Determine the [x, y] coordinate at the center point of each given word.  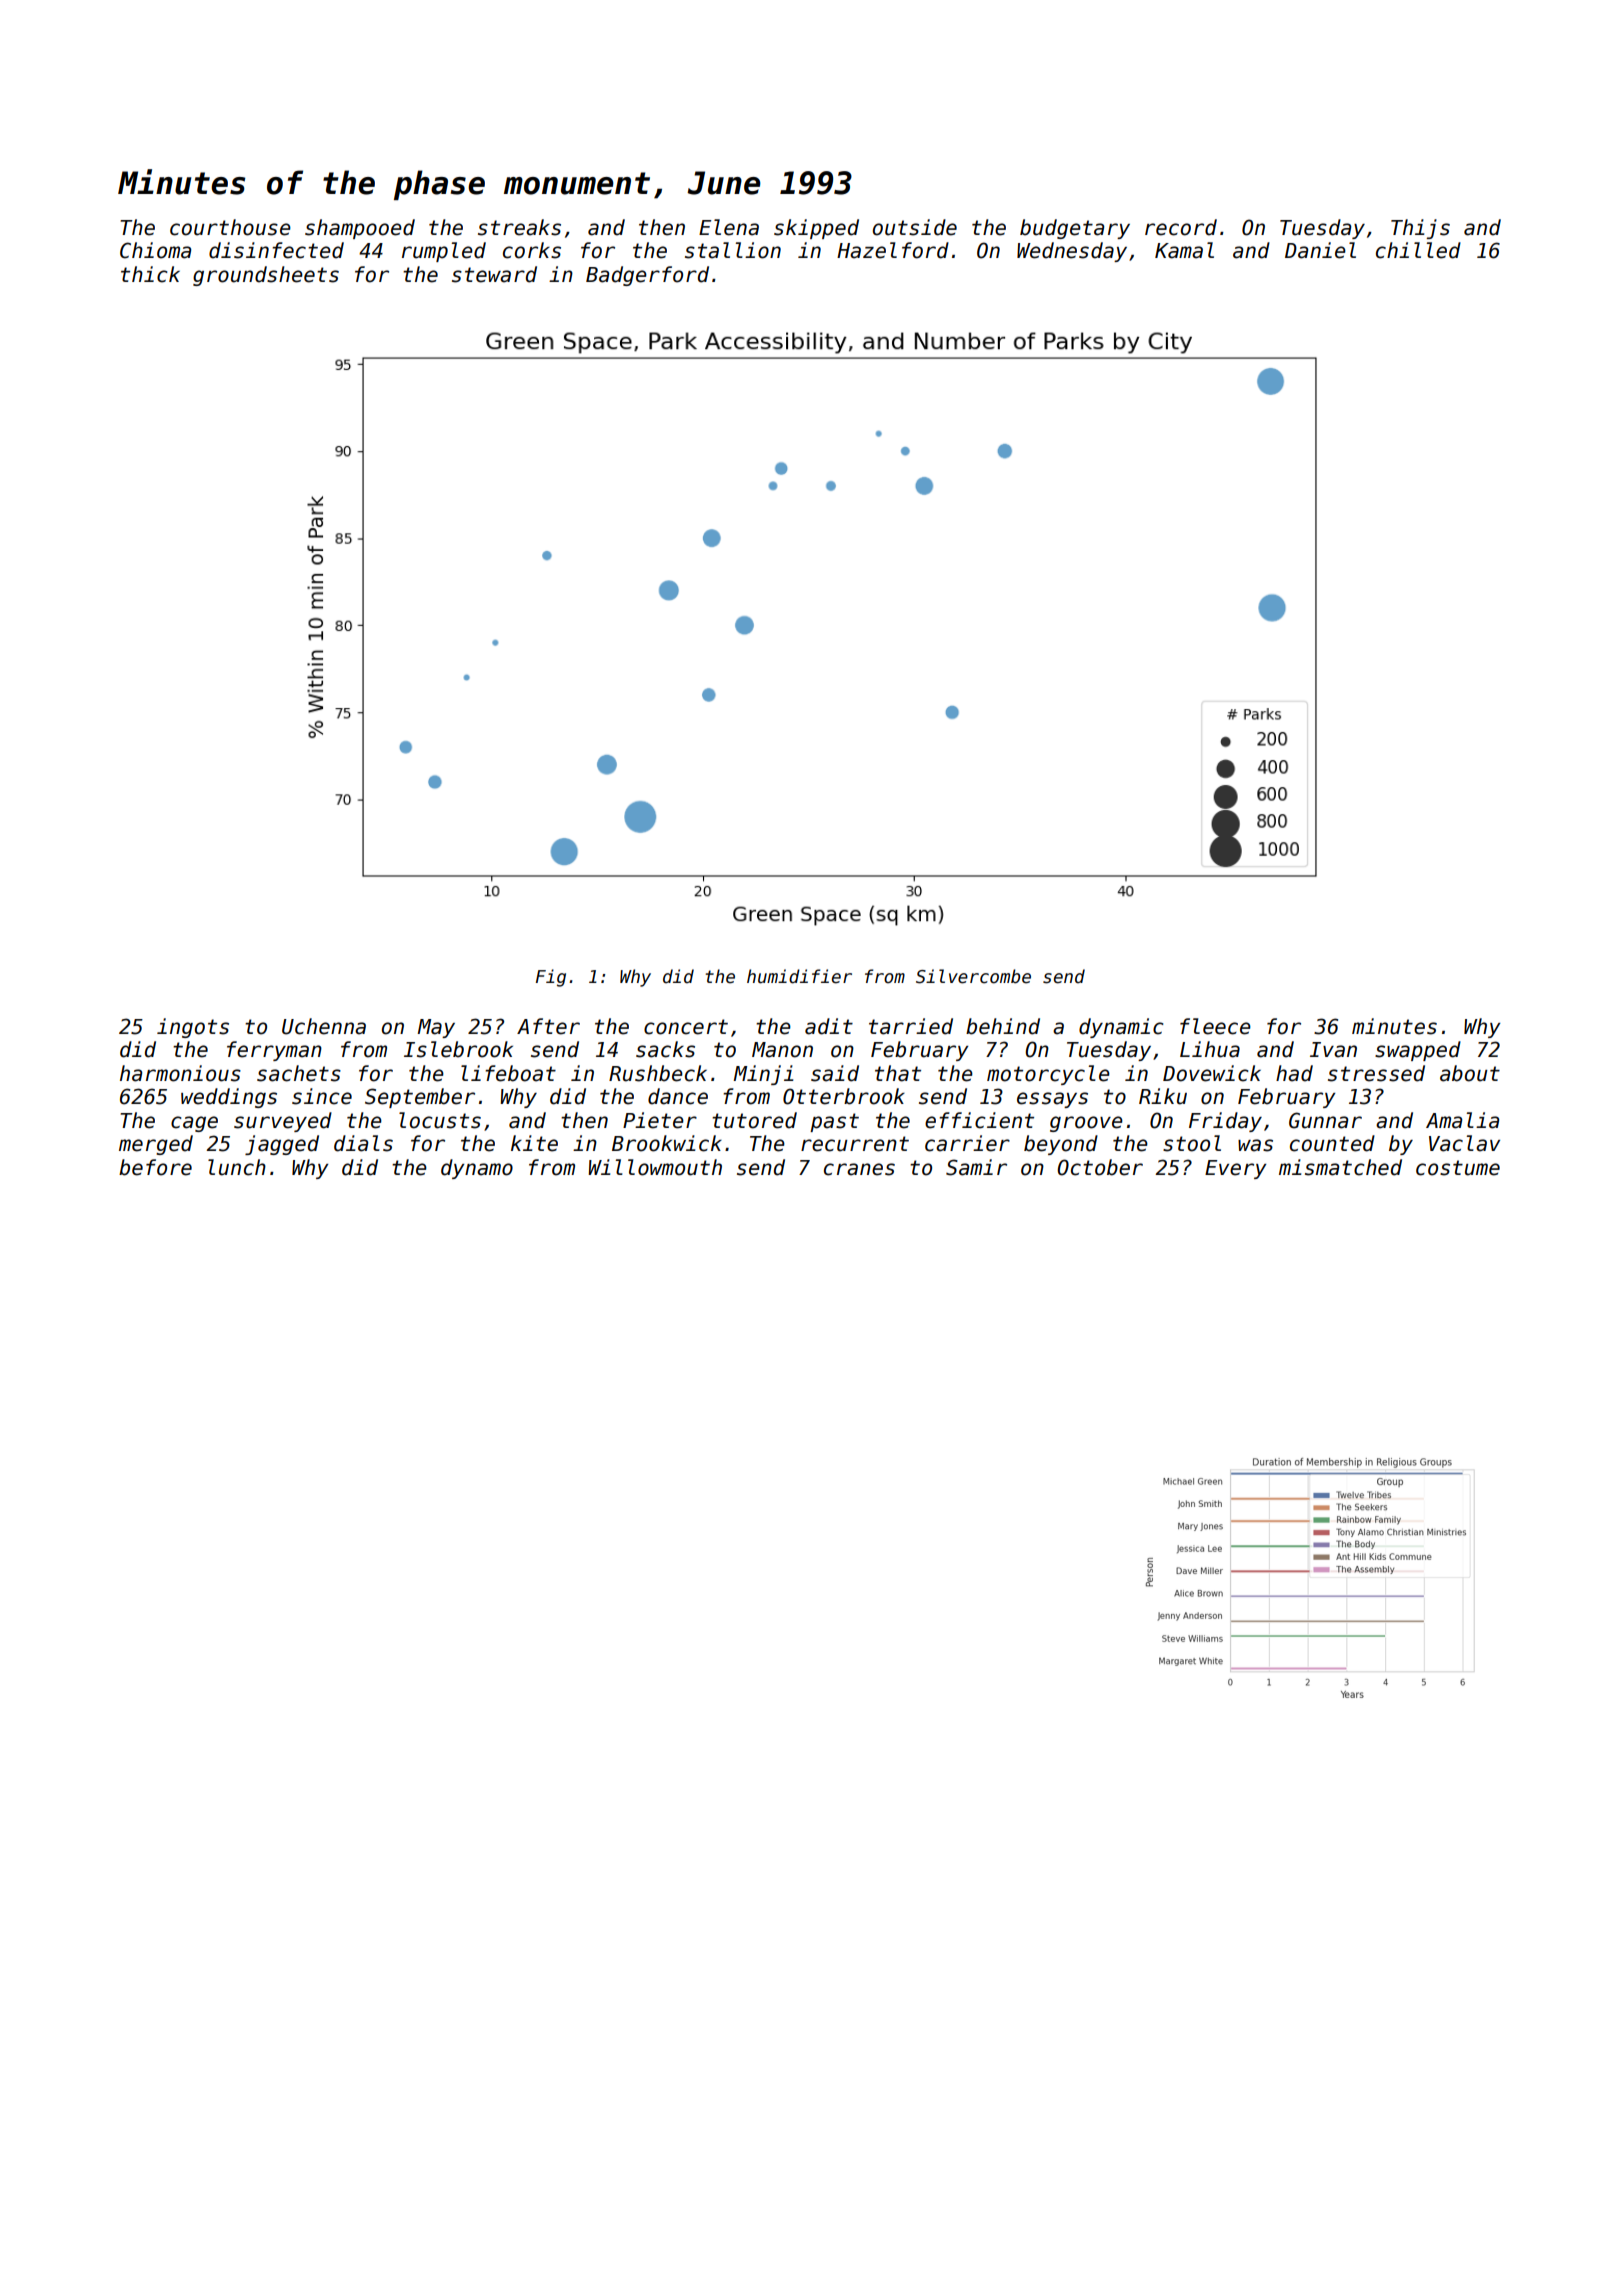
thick [150, 274]
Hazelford [893, 250]
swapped [1418, 1051]
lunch [237, 1167]
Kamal [1184, 250]
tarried [911, 1026]
